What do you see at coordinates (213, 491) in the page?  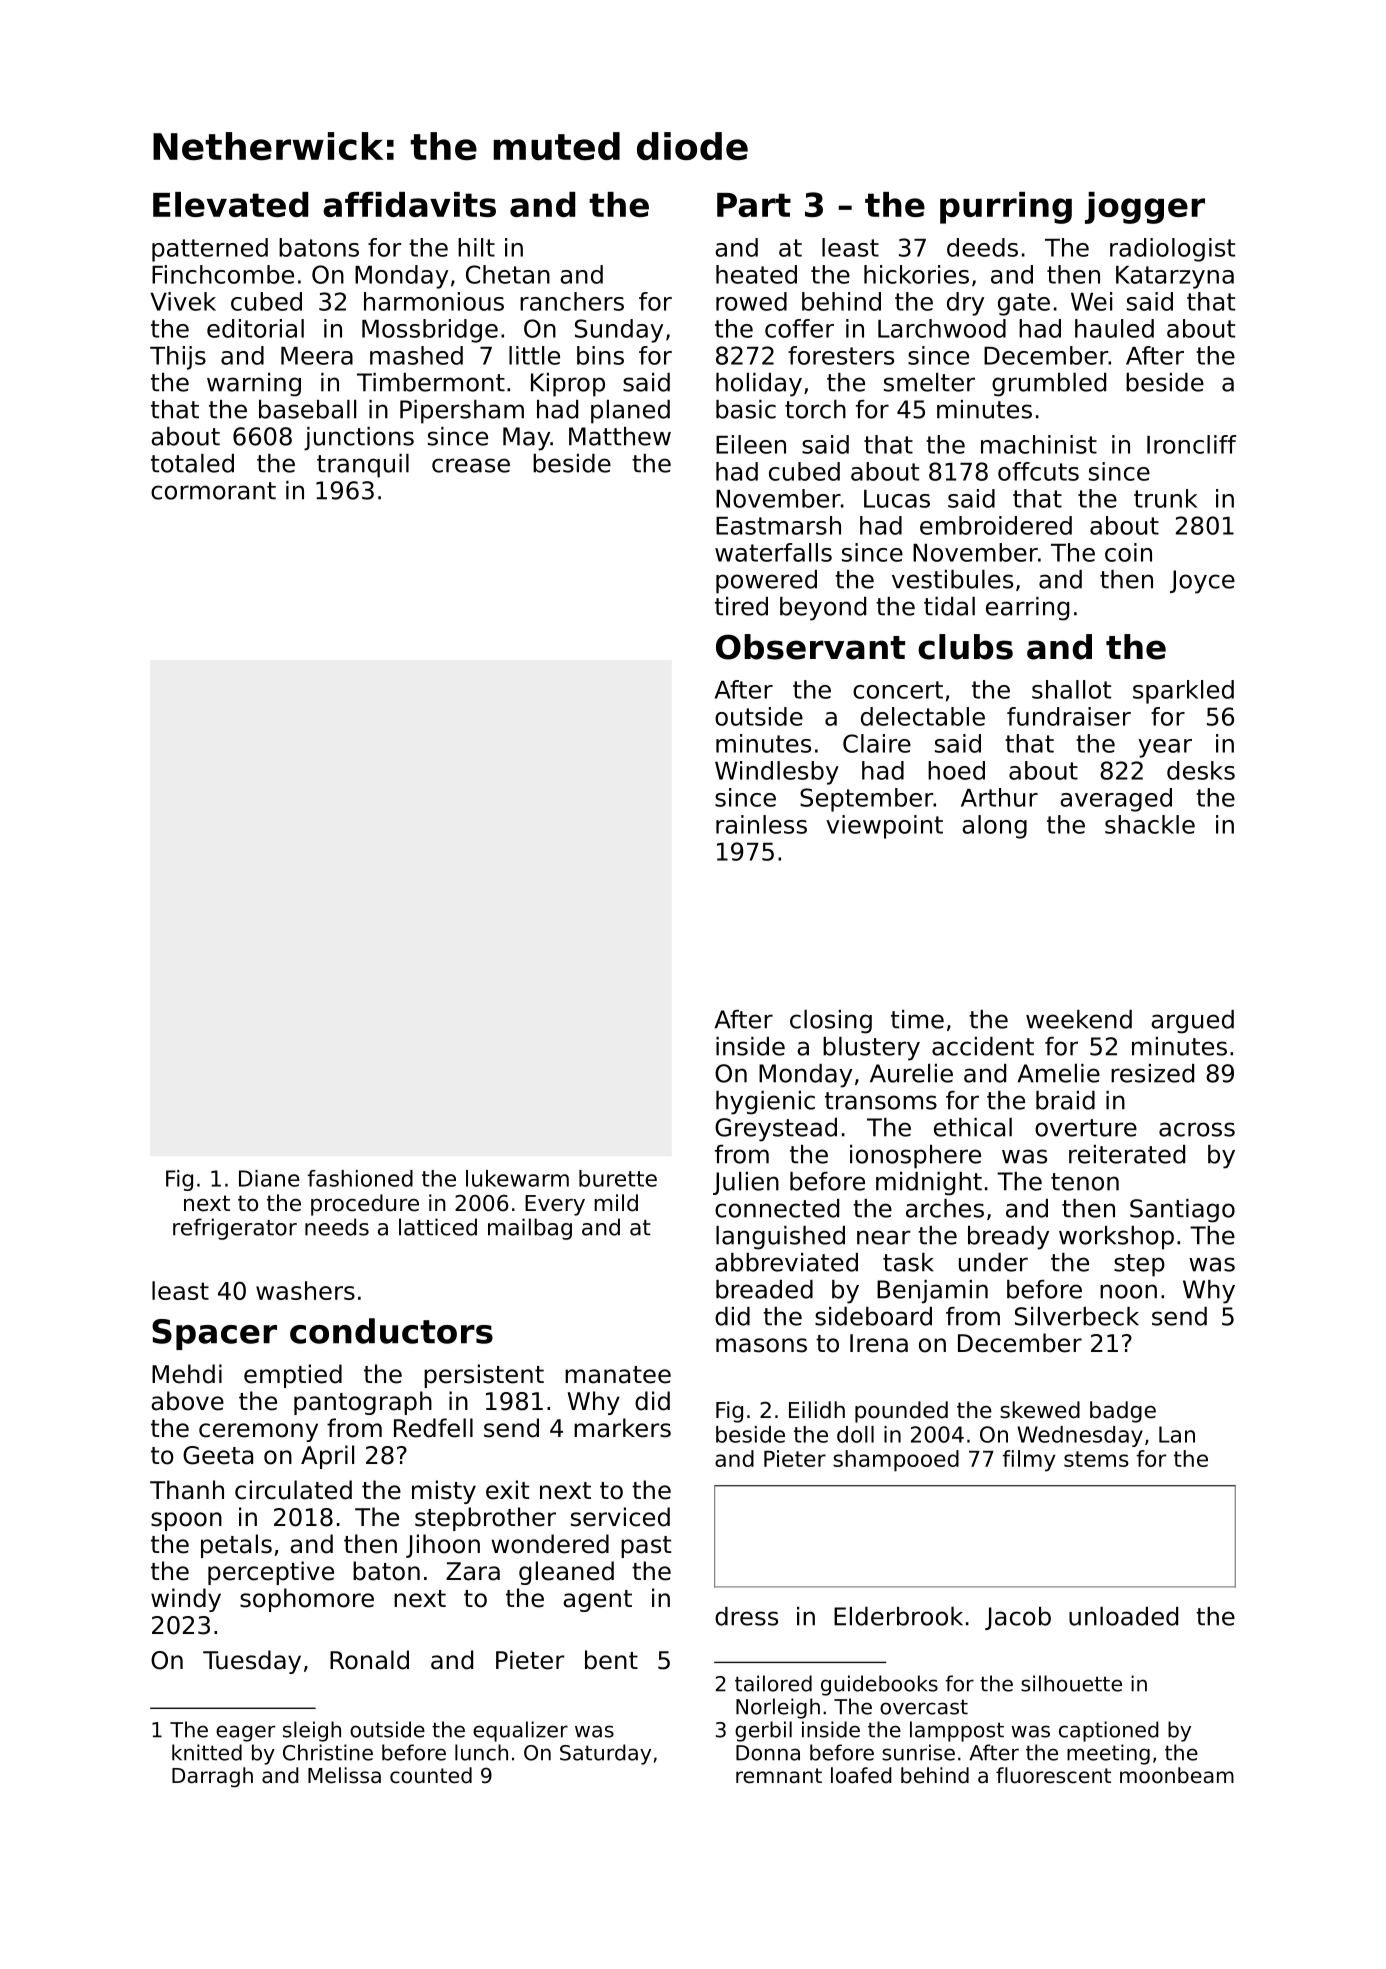 I see `cormorant` at bounding box center [213, 491].
